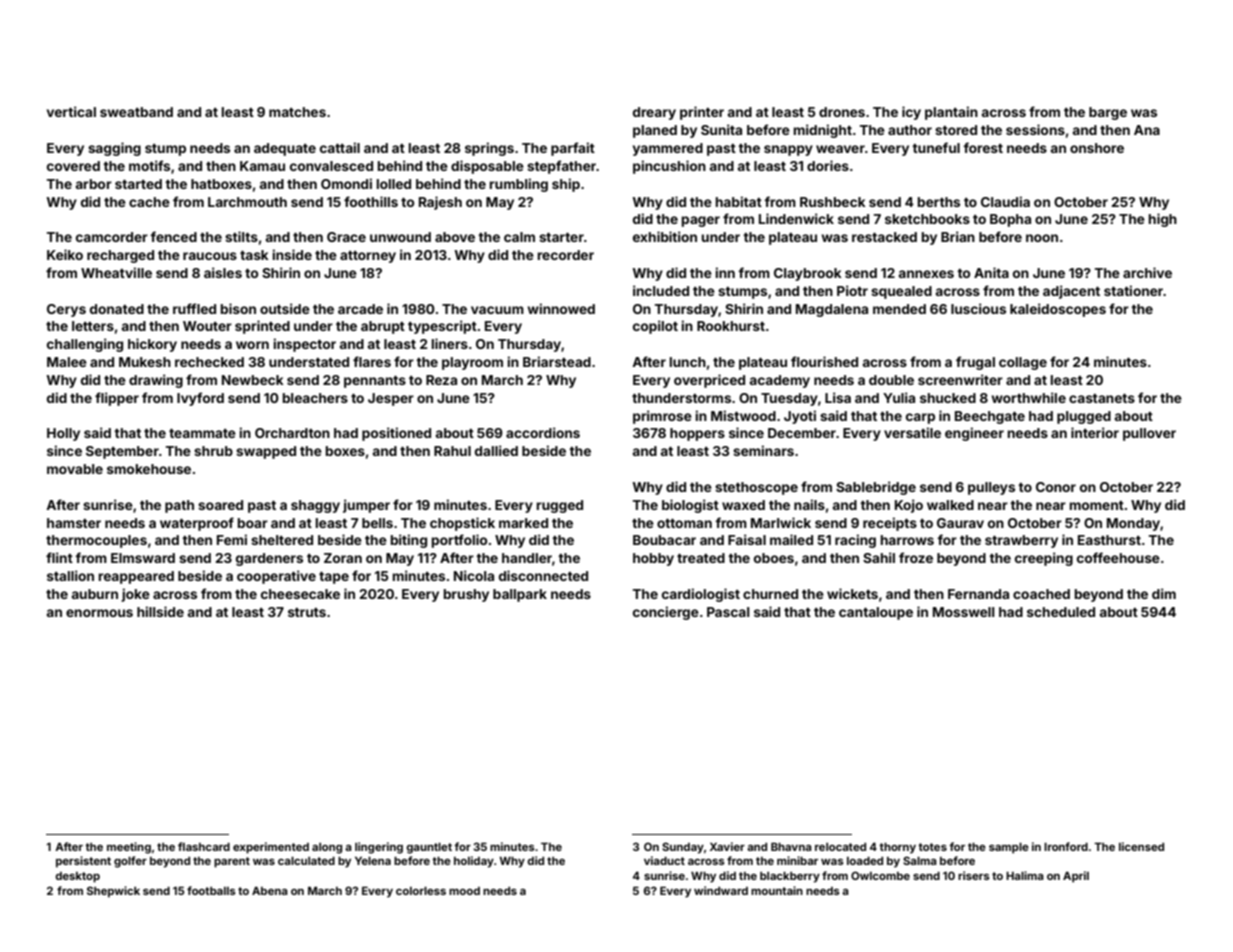  Describe the element at coordinates (220, 505) in the screenshot. I see `soared` at that location.
